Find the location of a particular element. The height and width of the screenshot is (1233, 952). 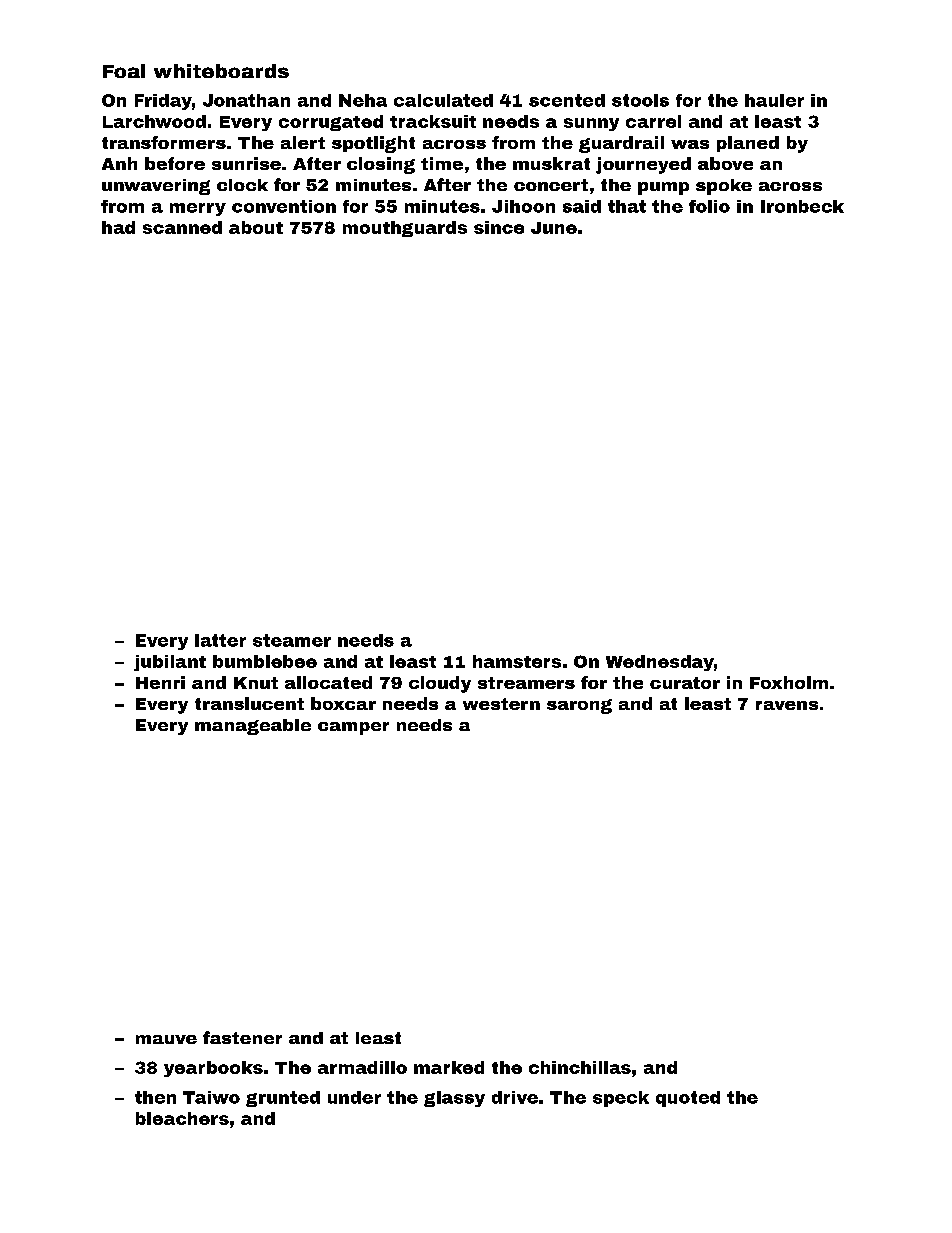

Henri is located at coordinates (160, 682).
